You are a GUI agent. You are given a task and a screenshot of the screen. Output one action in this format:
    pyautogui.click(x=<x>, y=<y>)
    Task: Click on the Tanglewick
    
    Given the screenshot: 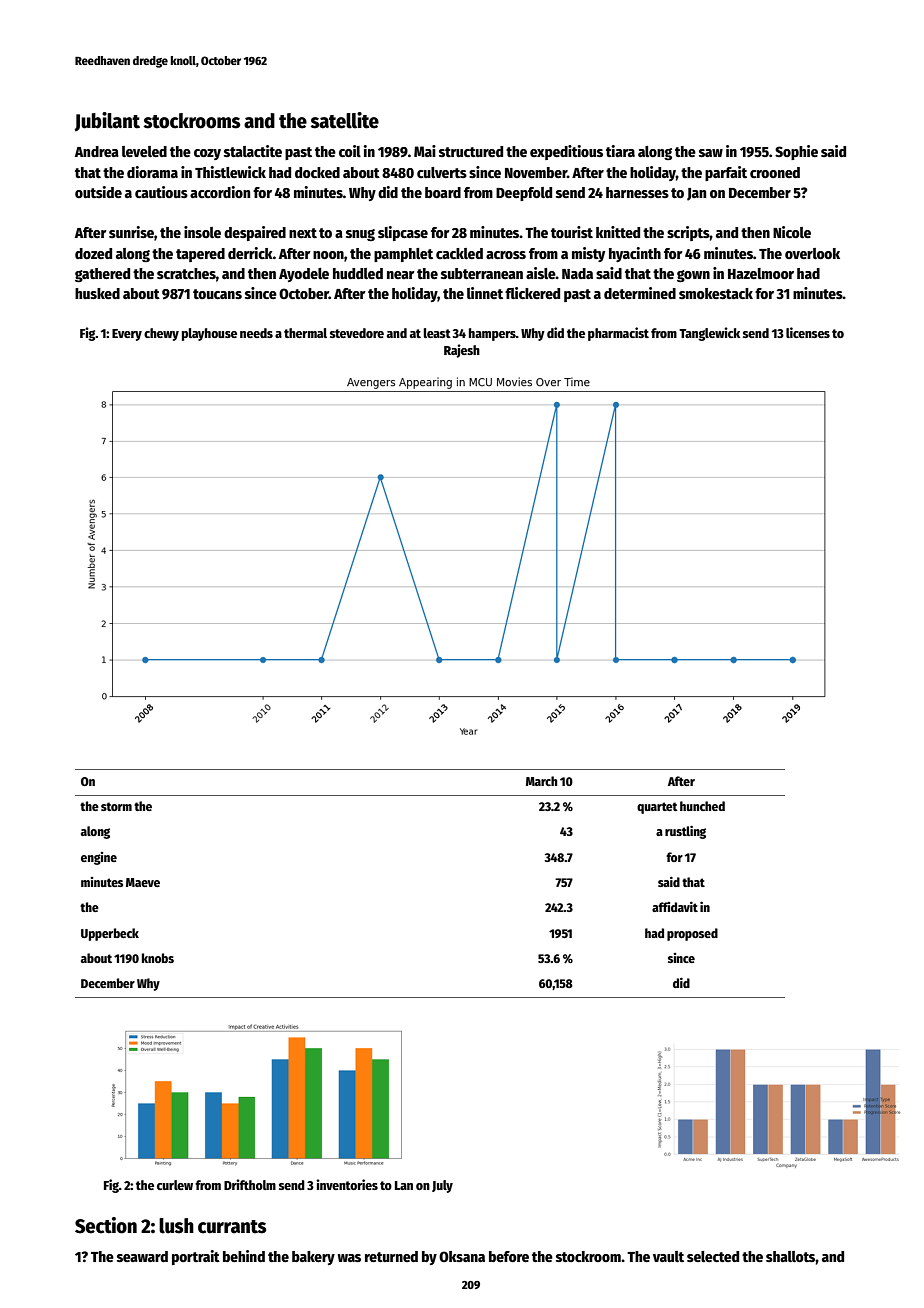 What is the action you would take?
    pyautogui.click(x=709, y=334)
